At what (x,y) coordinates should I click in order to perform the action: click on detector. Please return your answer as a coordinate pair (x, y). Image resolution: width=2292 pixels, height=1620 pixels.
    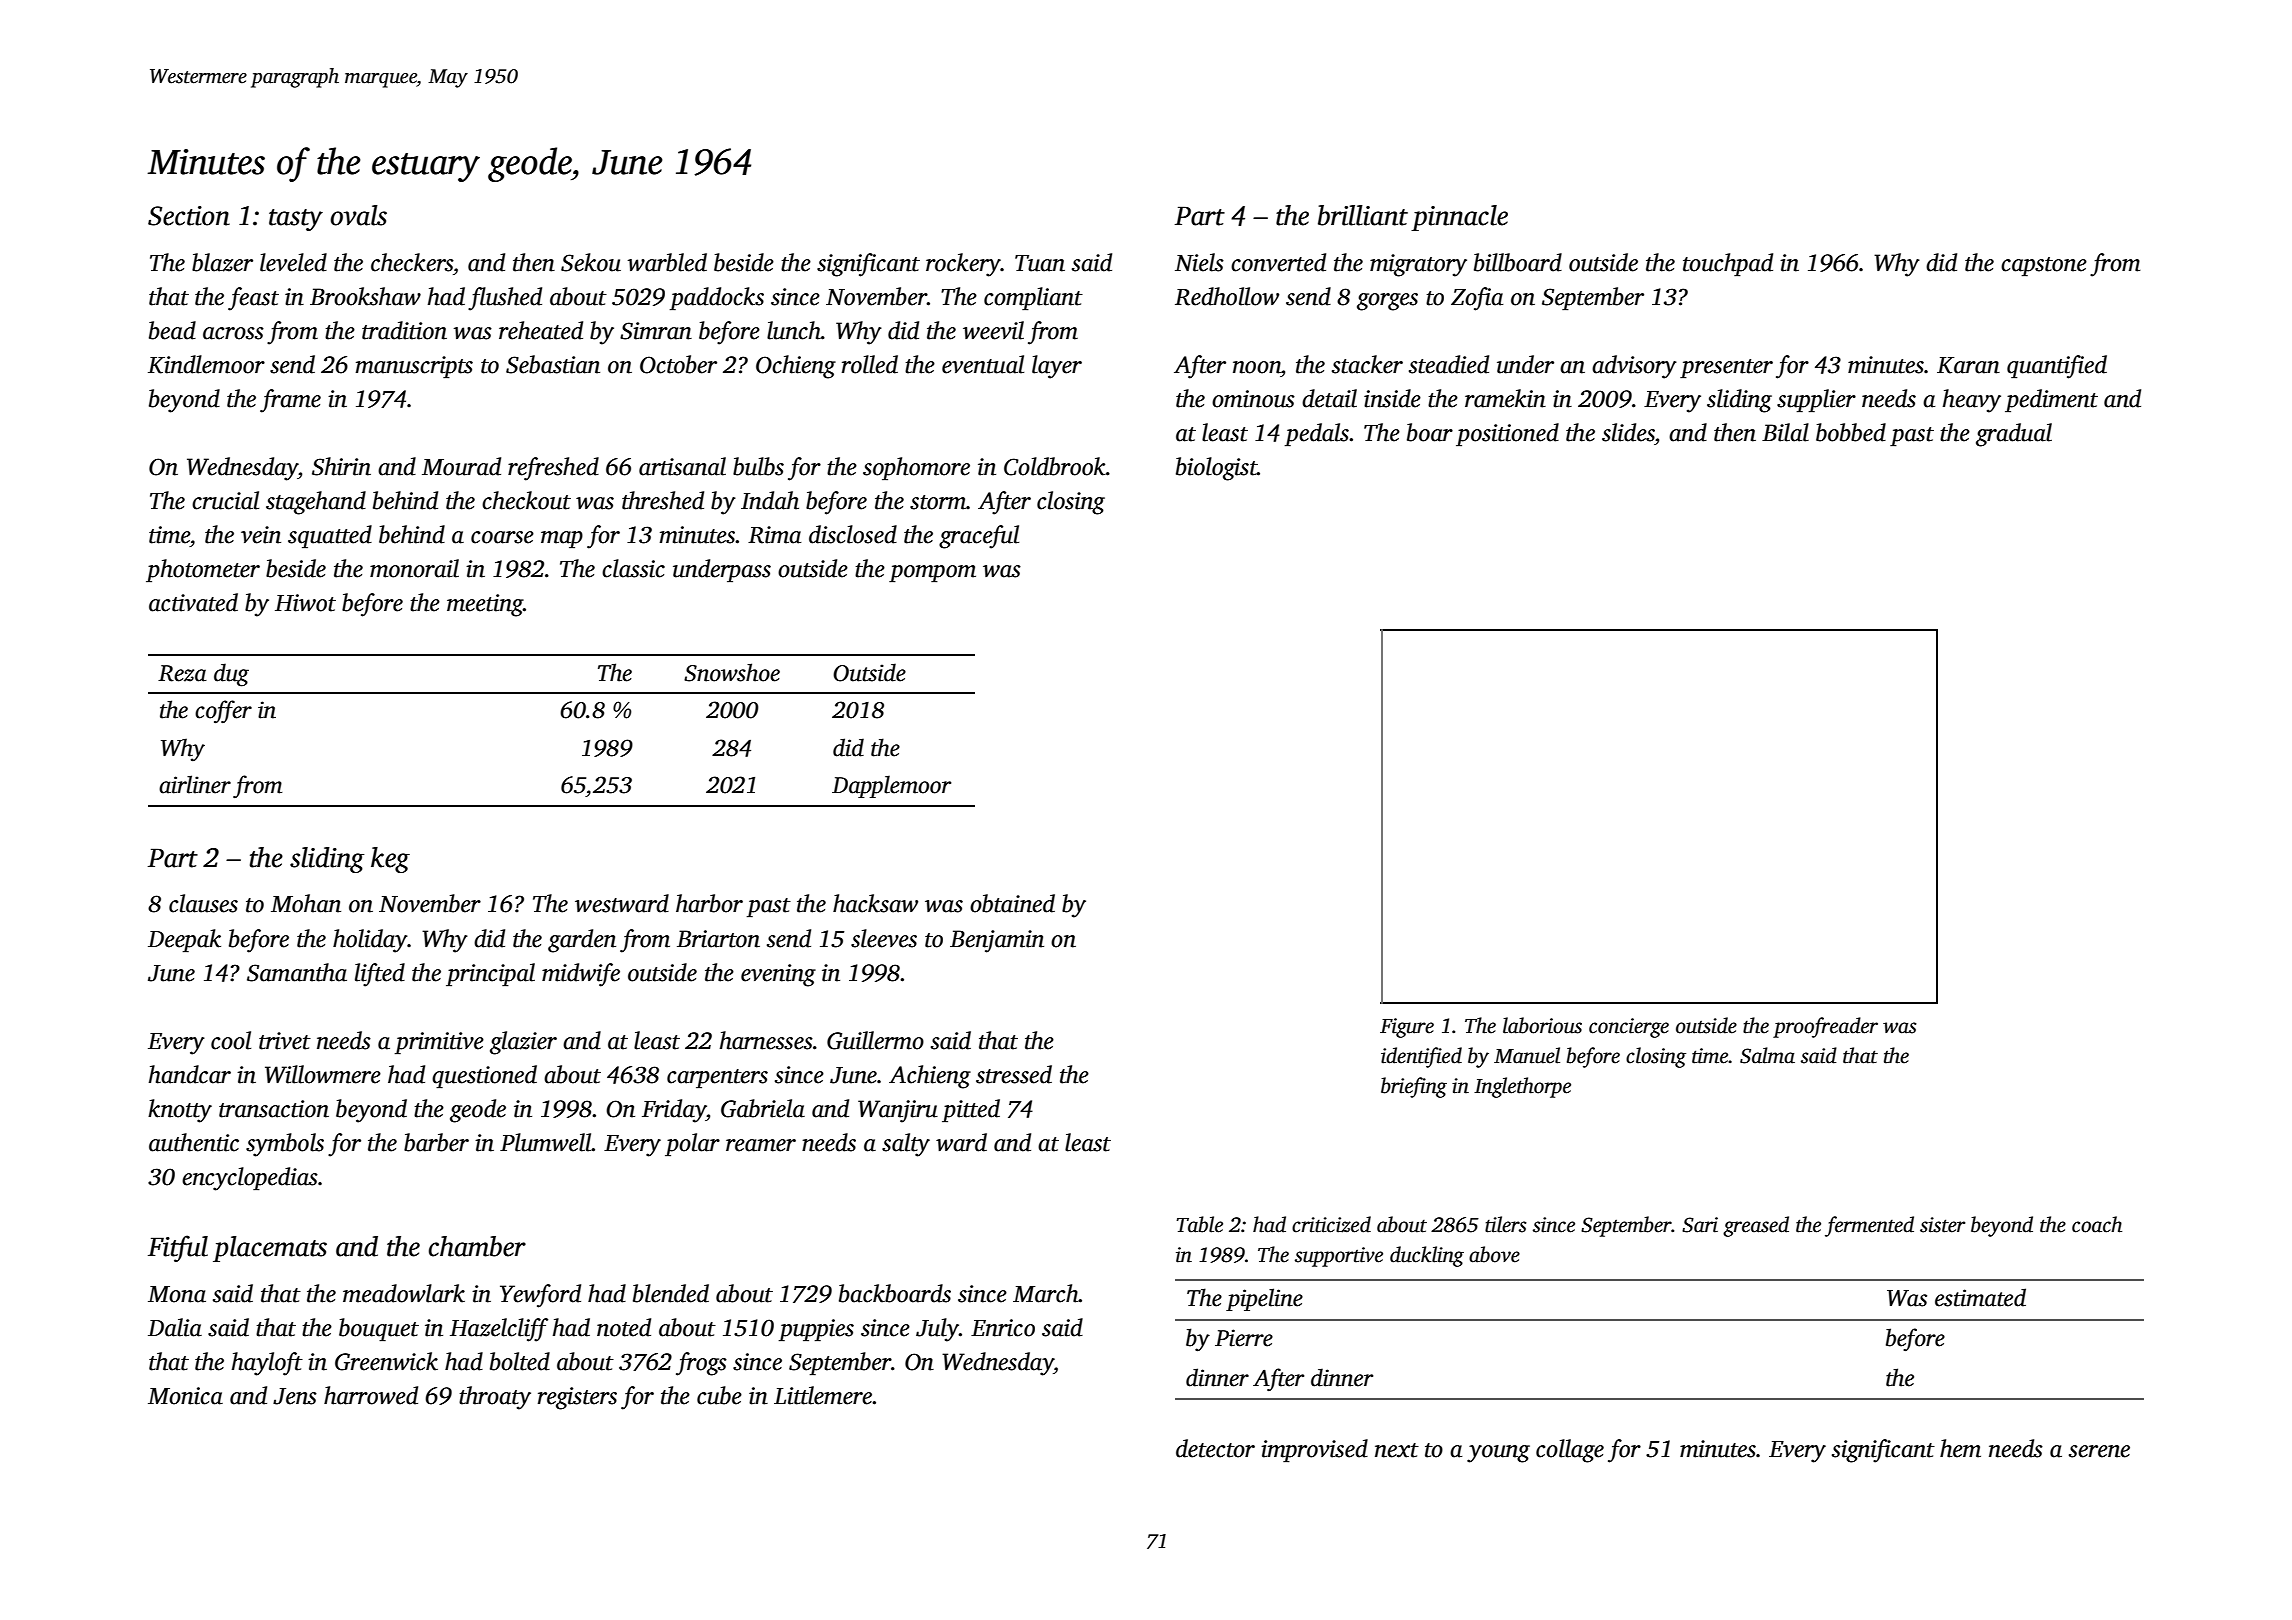
    Looking at the image, I should click on (1215, 1448).
